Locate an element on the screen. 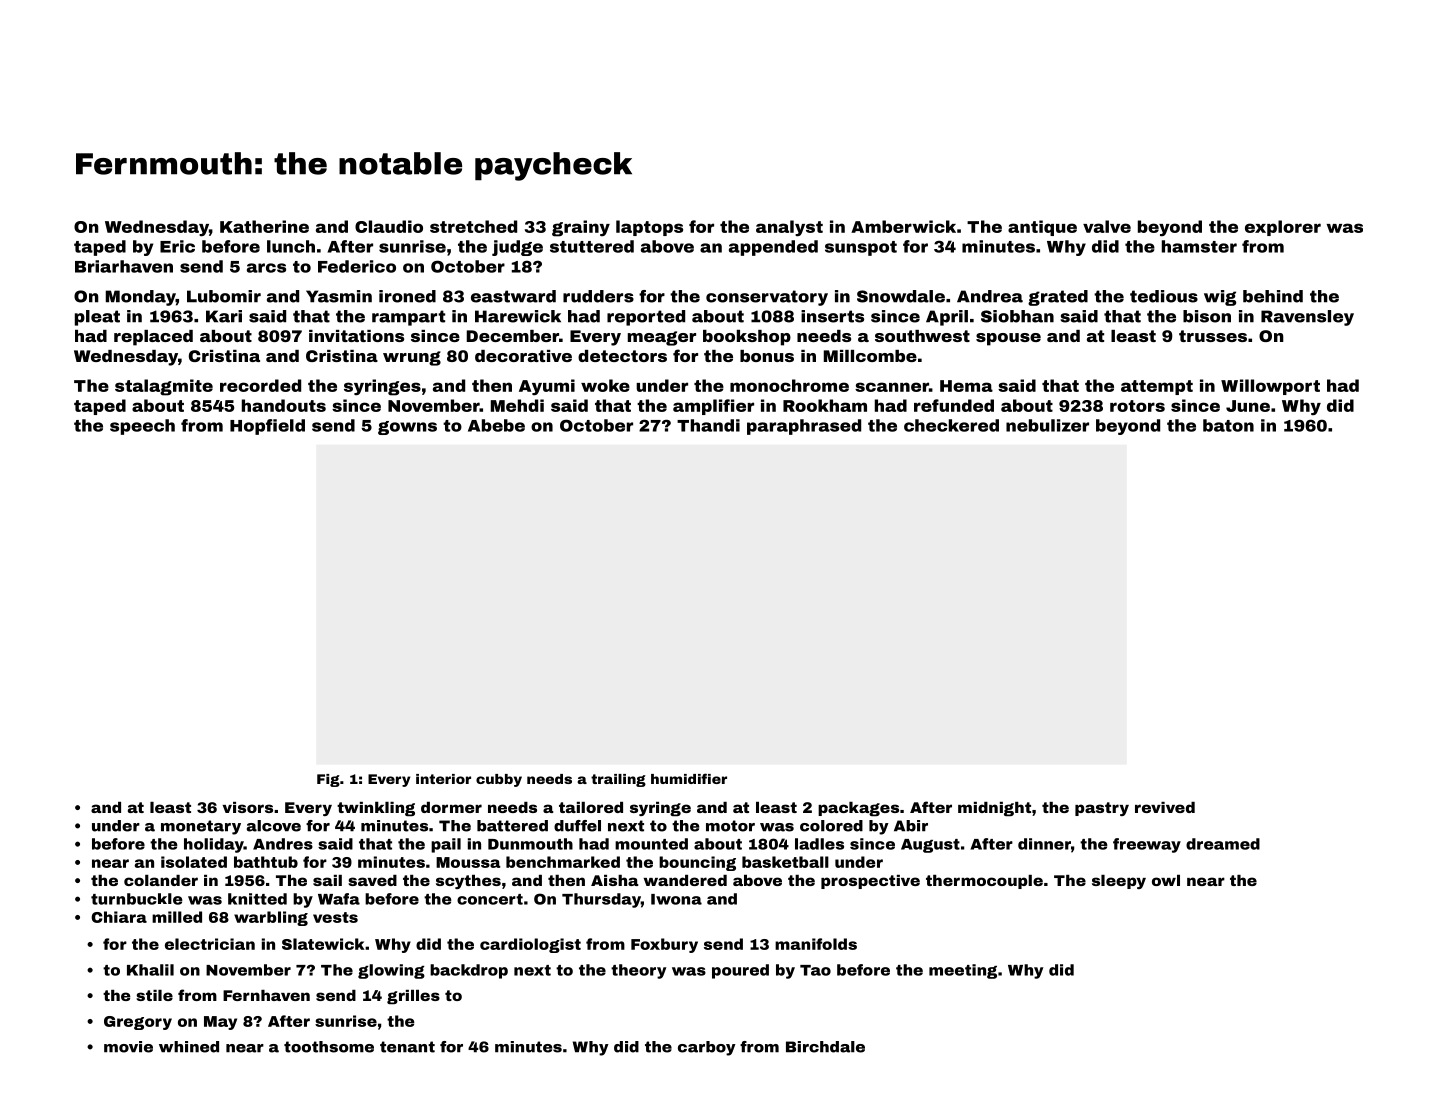 The image size is (1443, 1115). speech is located at coordinates (142, 427).
